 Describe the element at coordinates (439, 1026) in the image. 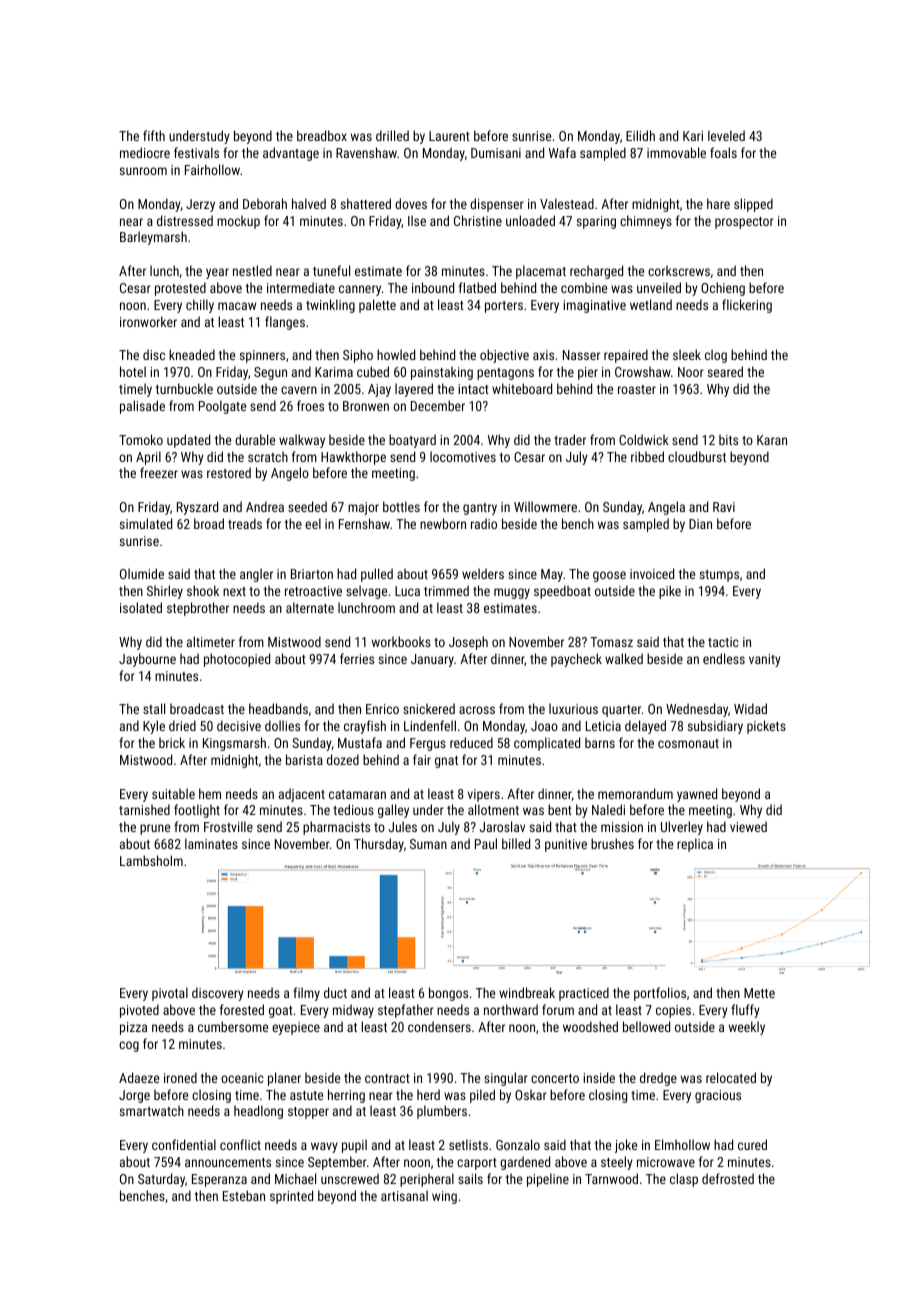

I see `condensers` at that location.
